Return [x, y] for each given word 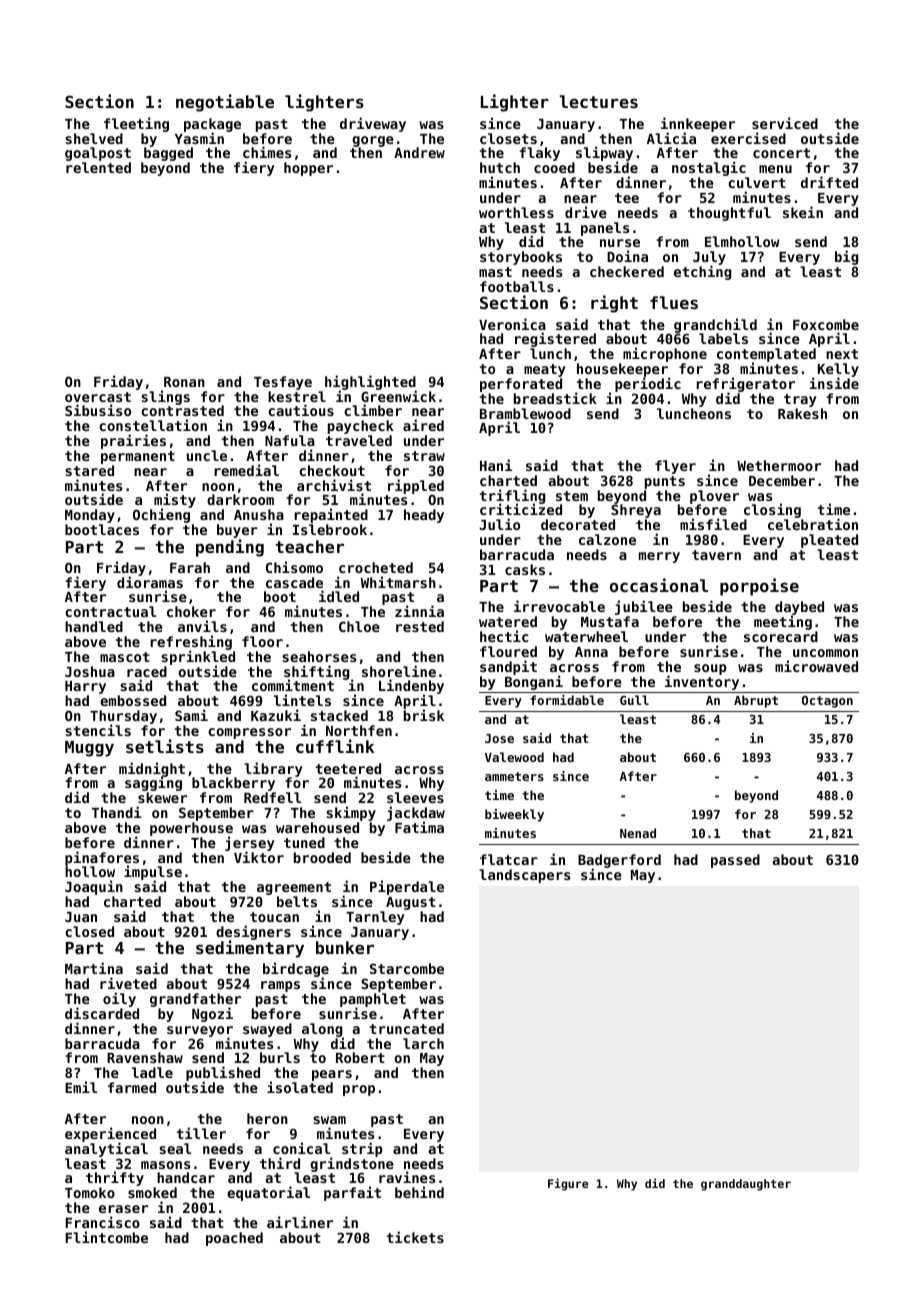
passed [735, 861]
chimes [267, 152]
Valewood [514, 757]
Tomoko [90, 1192]
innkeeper [698, 124]
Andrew [419, 152]
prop [359, 1090]
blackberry [233, 784]
